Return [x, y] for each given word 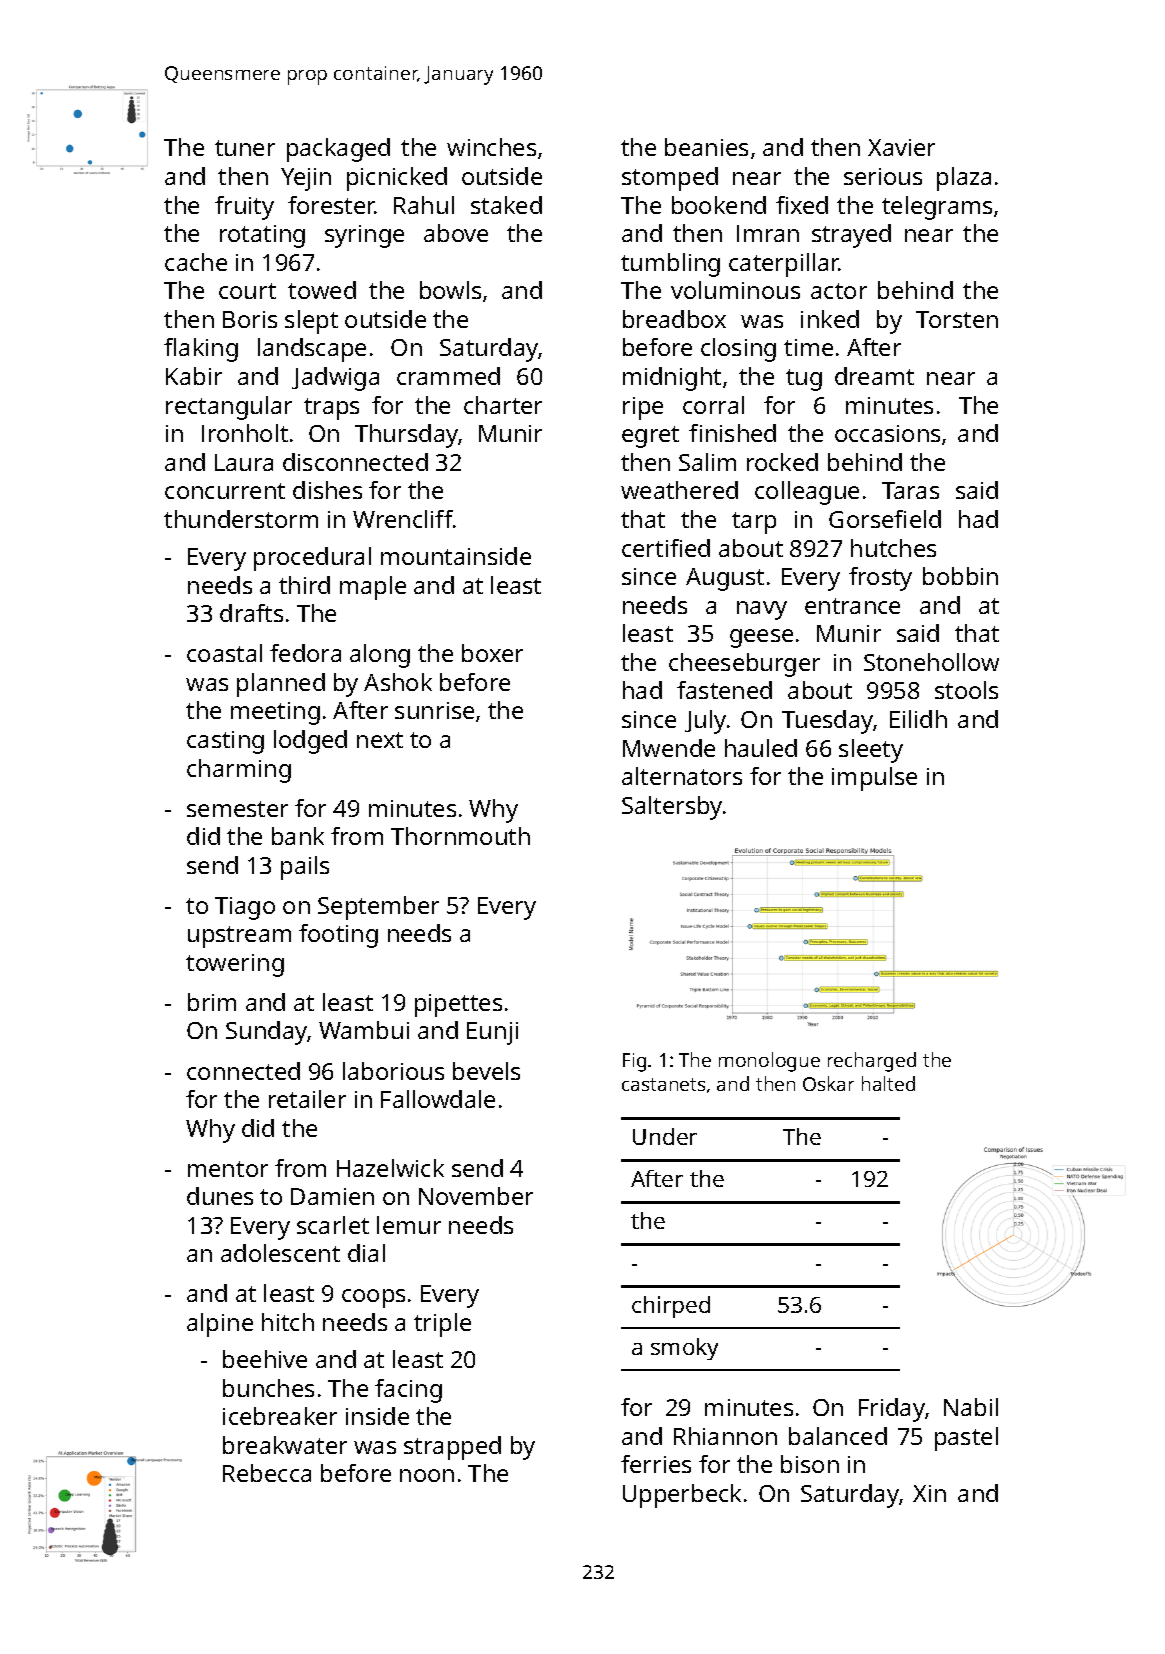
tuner [245, 148]
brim [212, 1002]
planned [281, 685]
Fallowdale [438, 1099]
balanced [838, 1436]
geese [761, 638]
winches [491, 147]
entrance [852, 606]
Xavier [901, 147]
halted [888, 1083]
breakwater [285, 1445]
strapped [452, 1448]
